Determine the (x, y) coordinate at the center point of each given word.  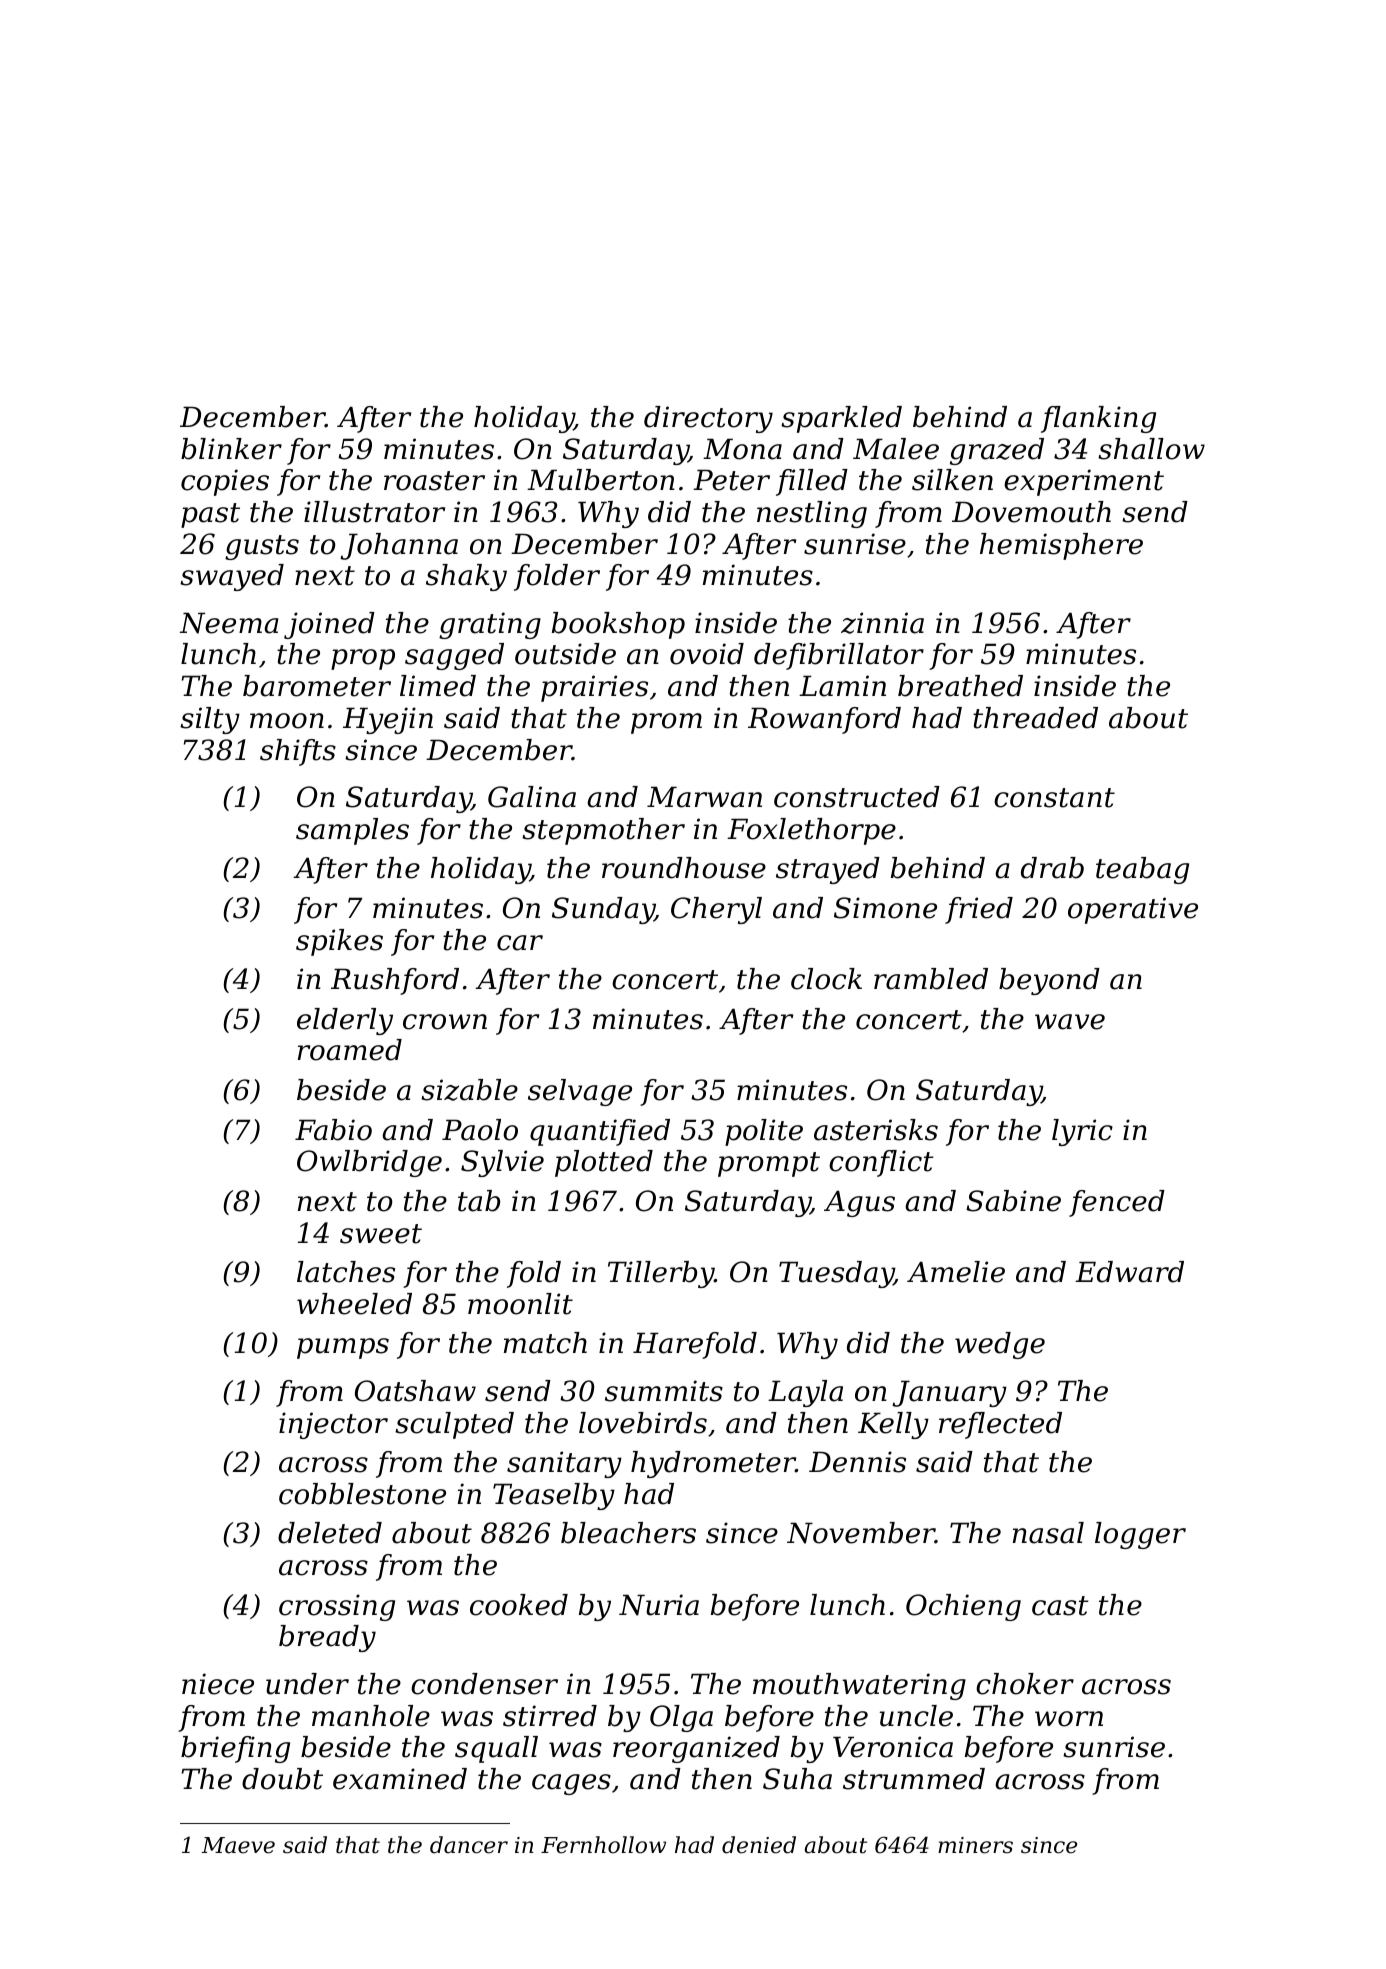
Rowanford (824, 720)
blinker (231, 449)
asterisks (876, 1130)
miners (975, 1845)
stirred (550, 1716)
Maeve (238, 1845)
